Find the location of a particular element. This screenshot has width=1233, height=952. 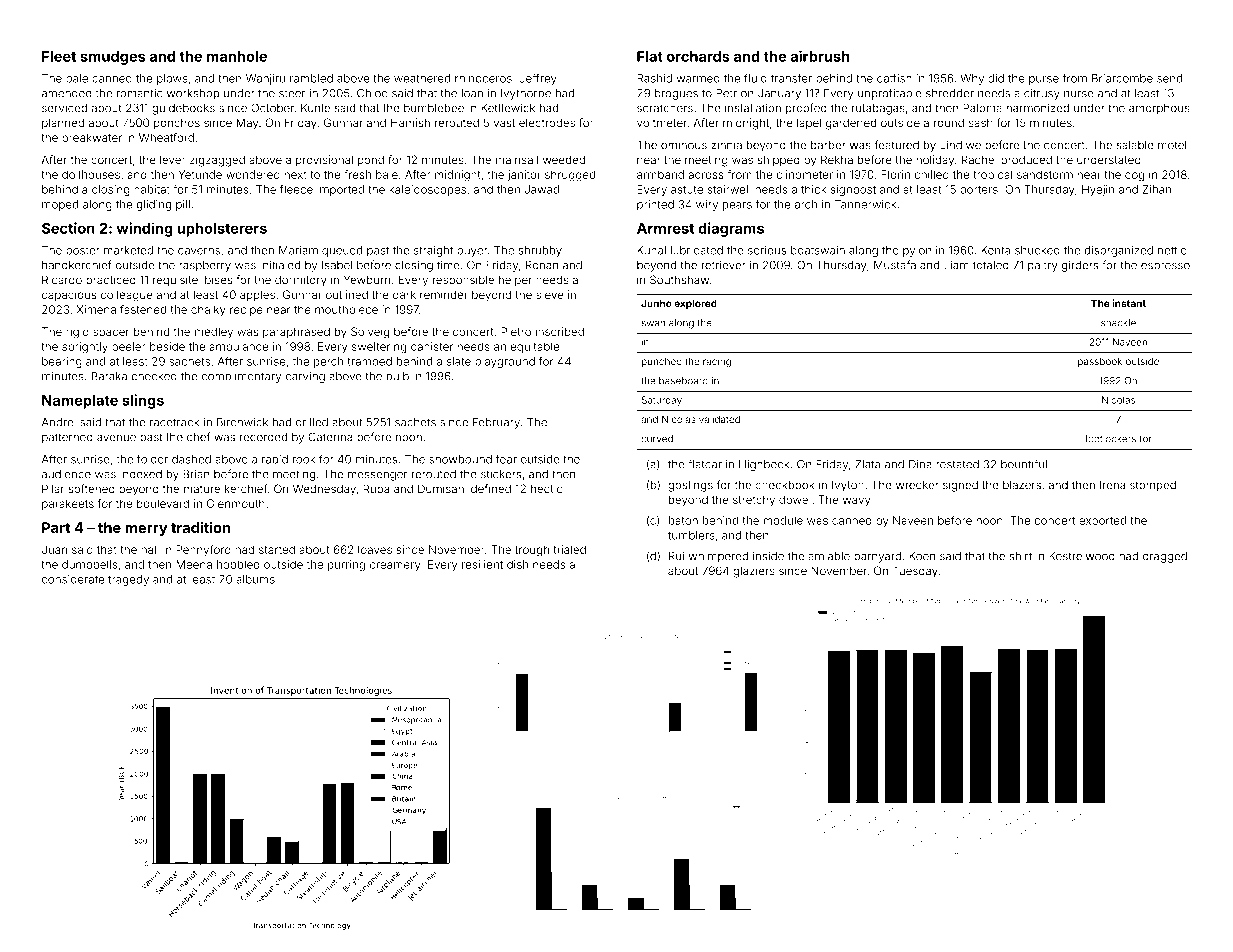

ponchos is located at coordinates (177, 124).
